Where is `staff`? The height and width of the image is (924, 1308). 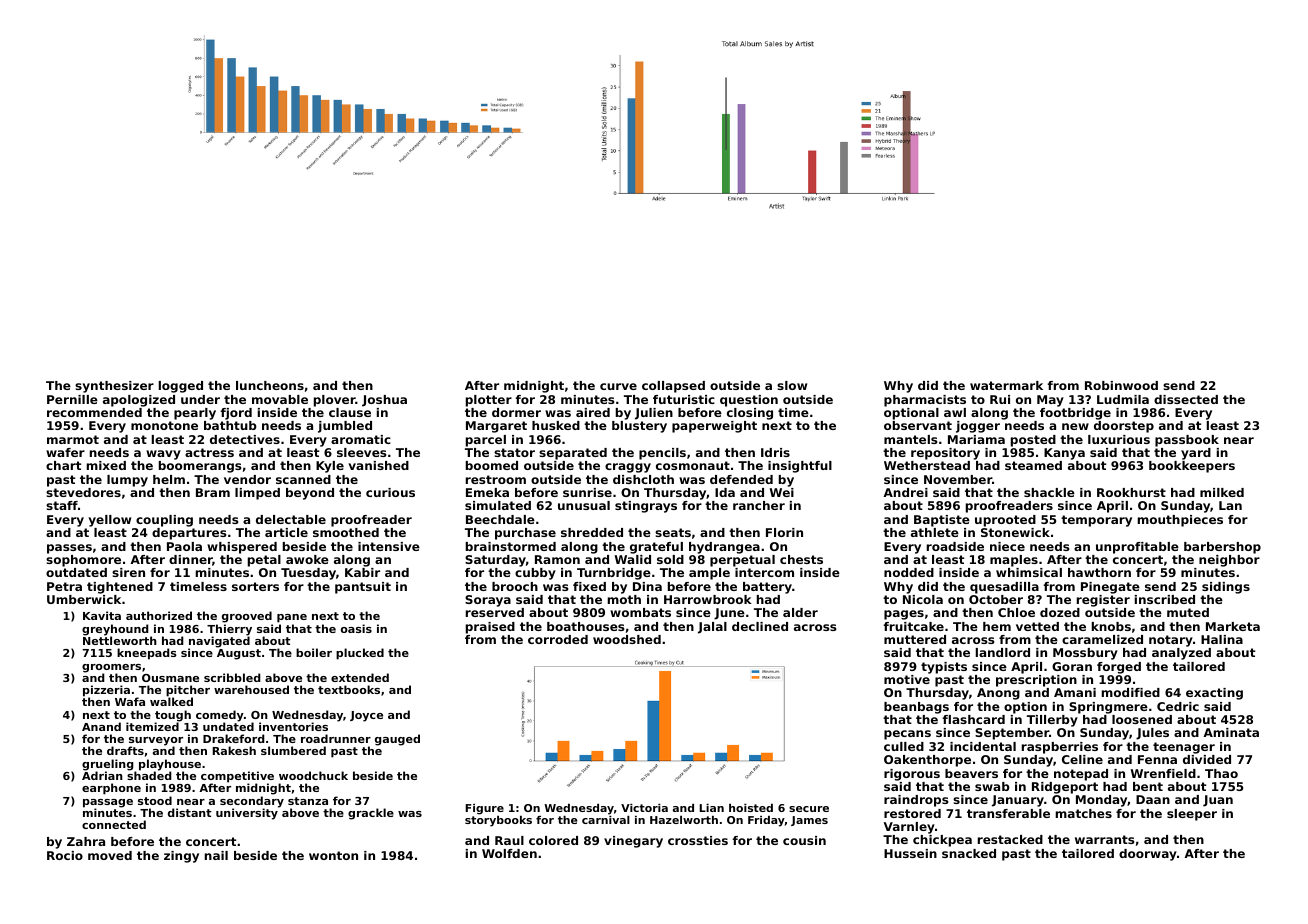 staff is located at coordinates (62, 505).
